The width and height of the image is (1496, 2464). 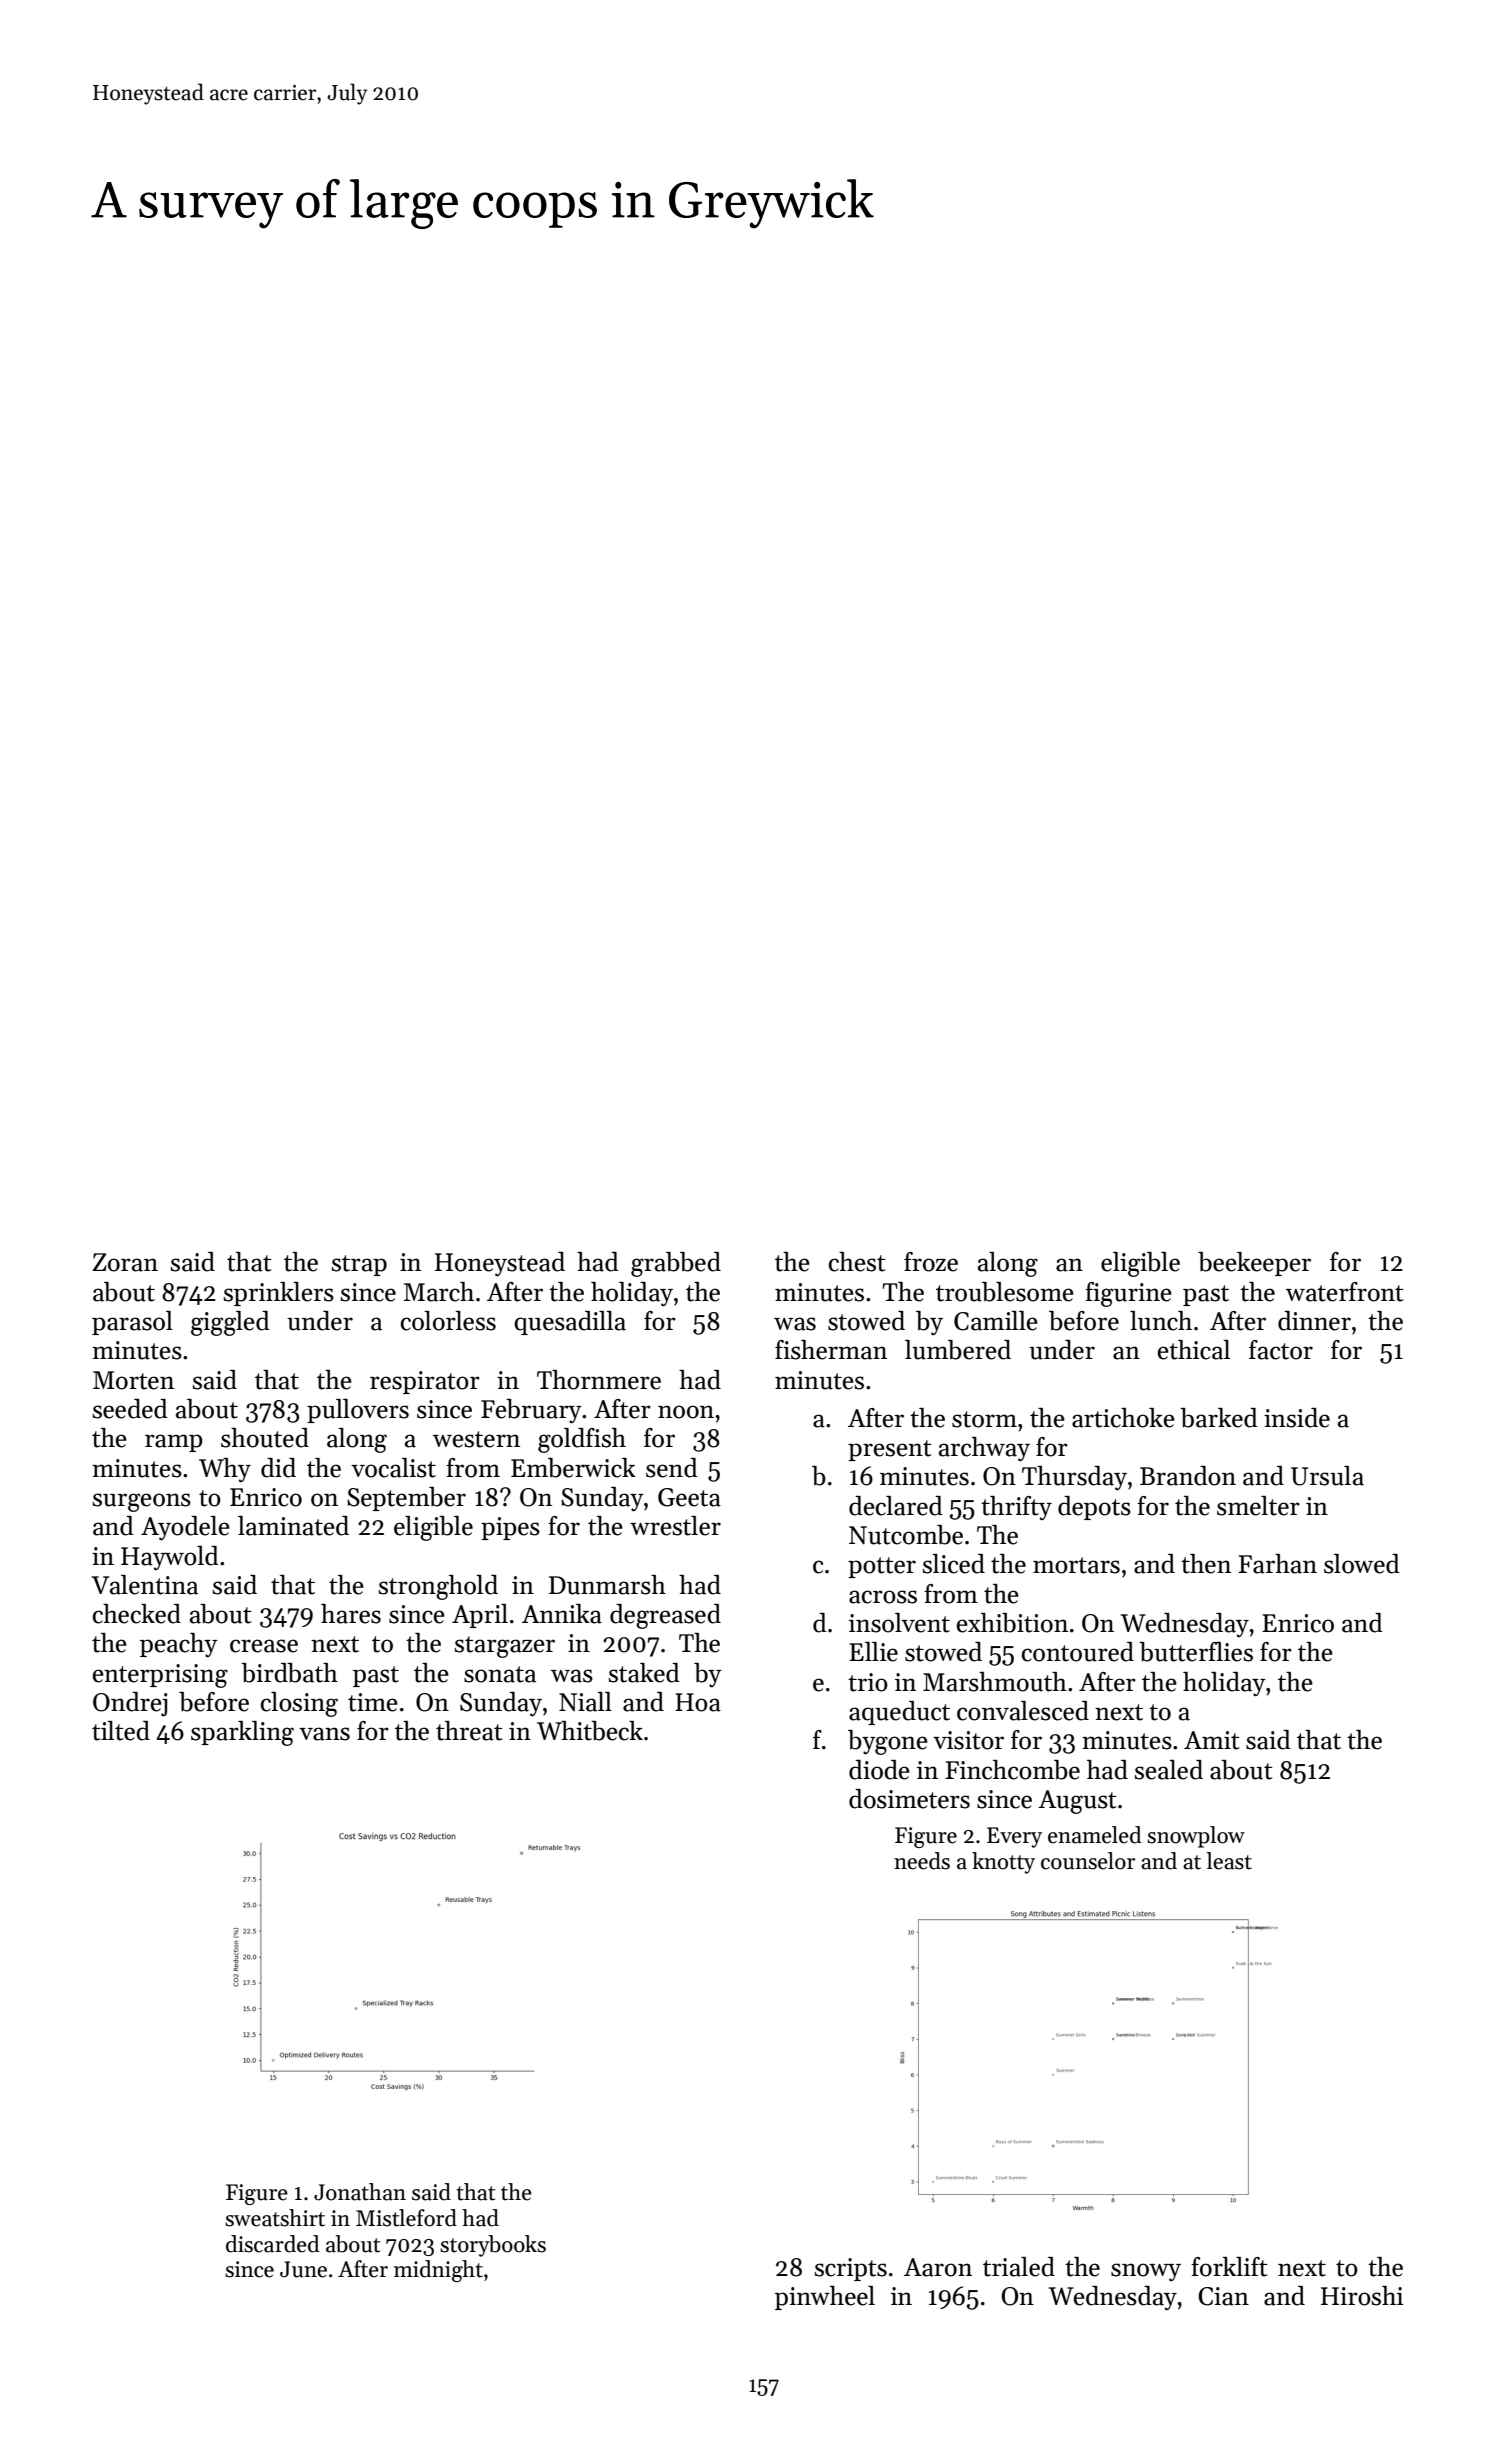 I want to click on laminated, so click(x=293, y=1526).
